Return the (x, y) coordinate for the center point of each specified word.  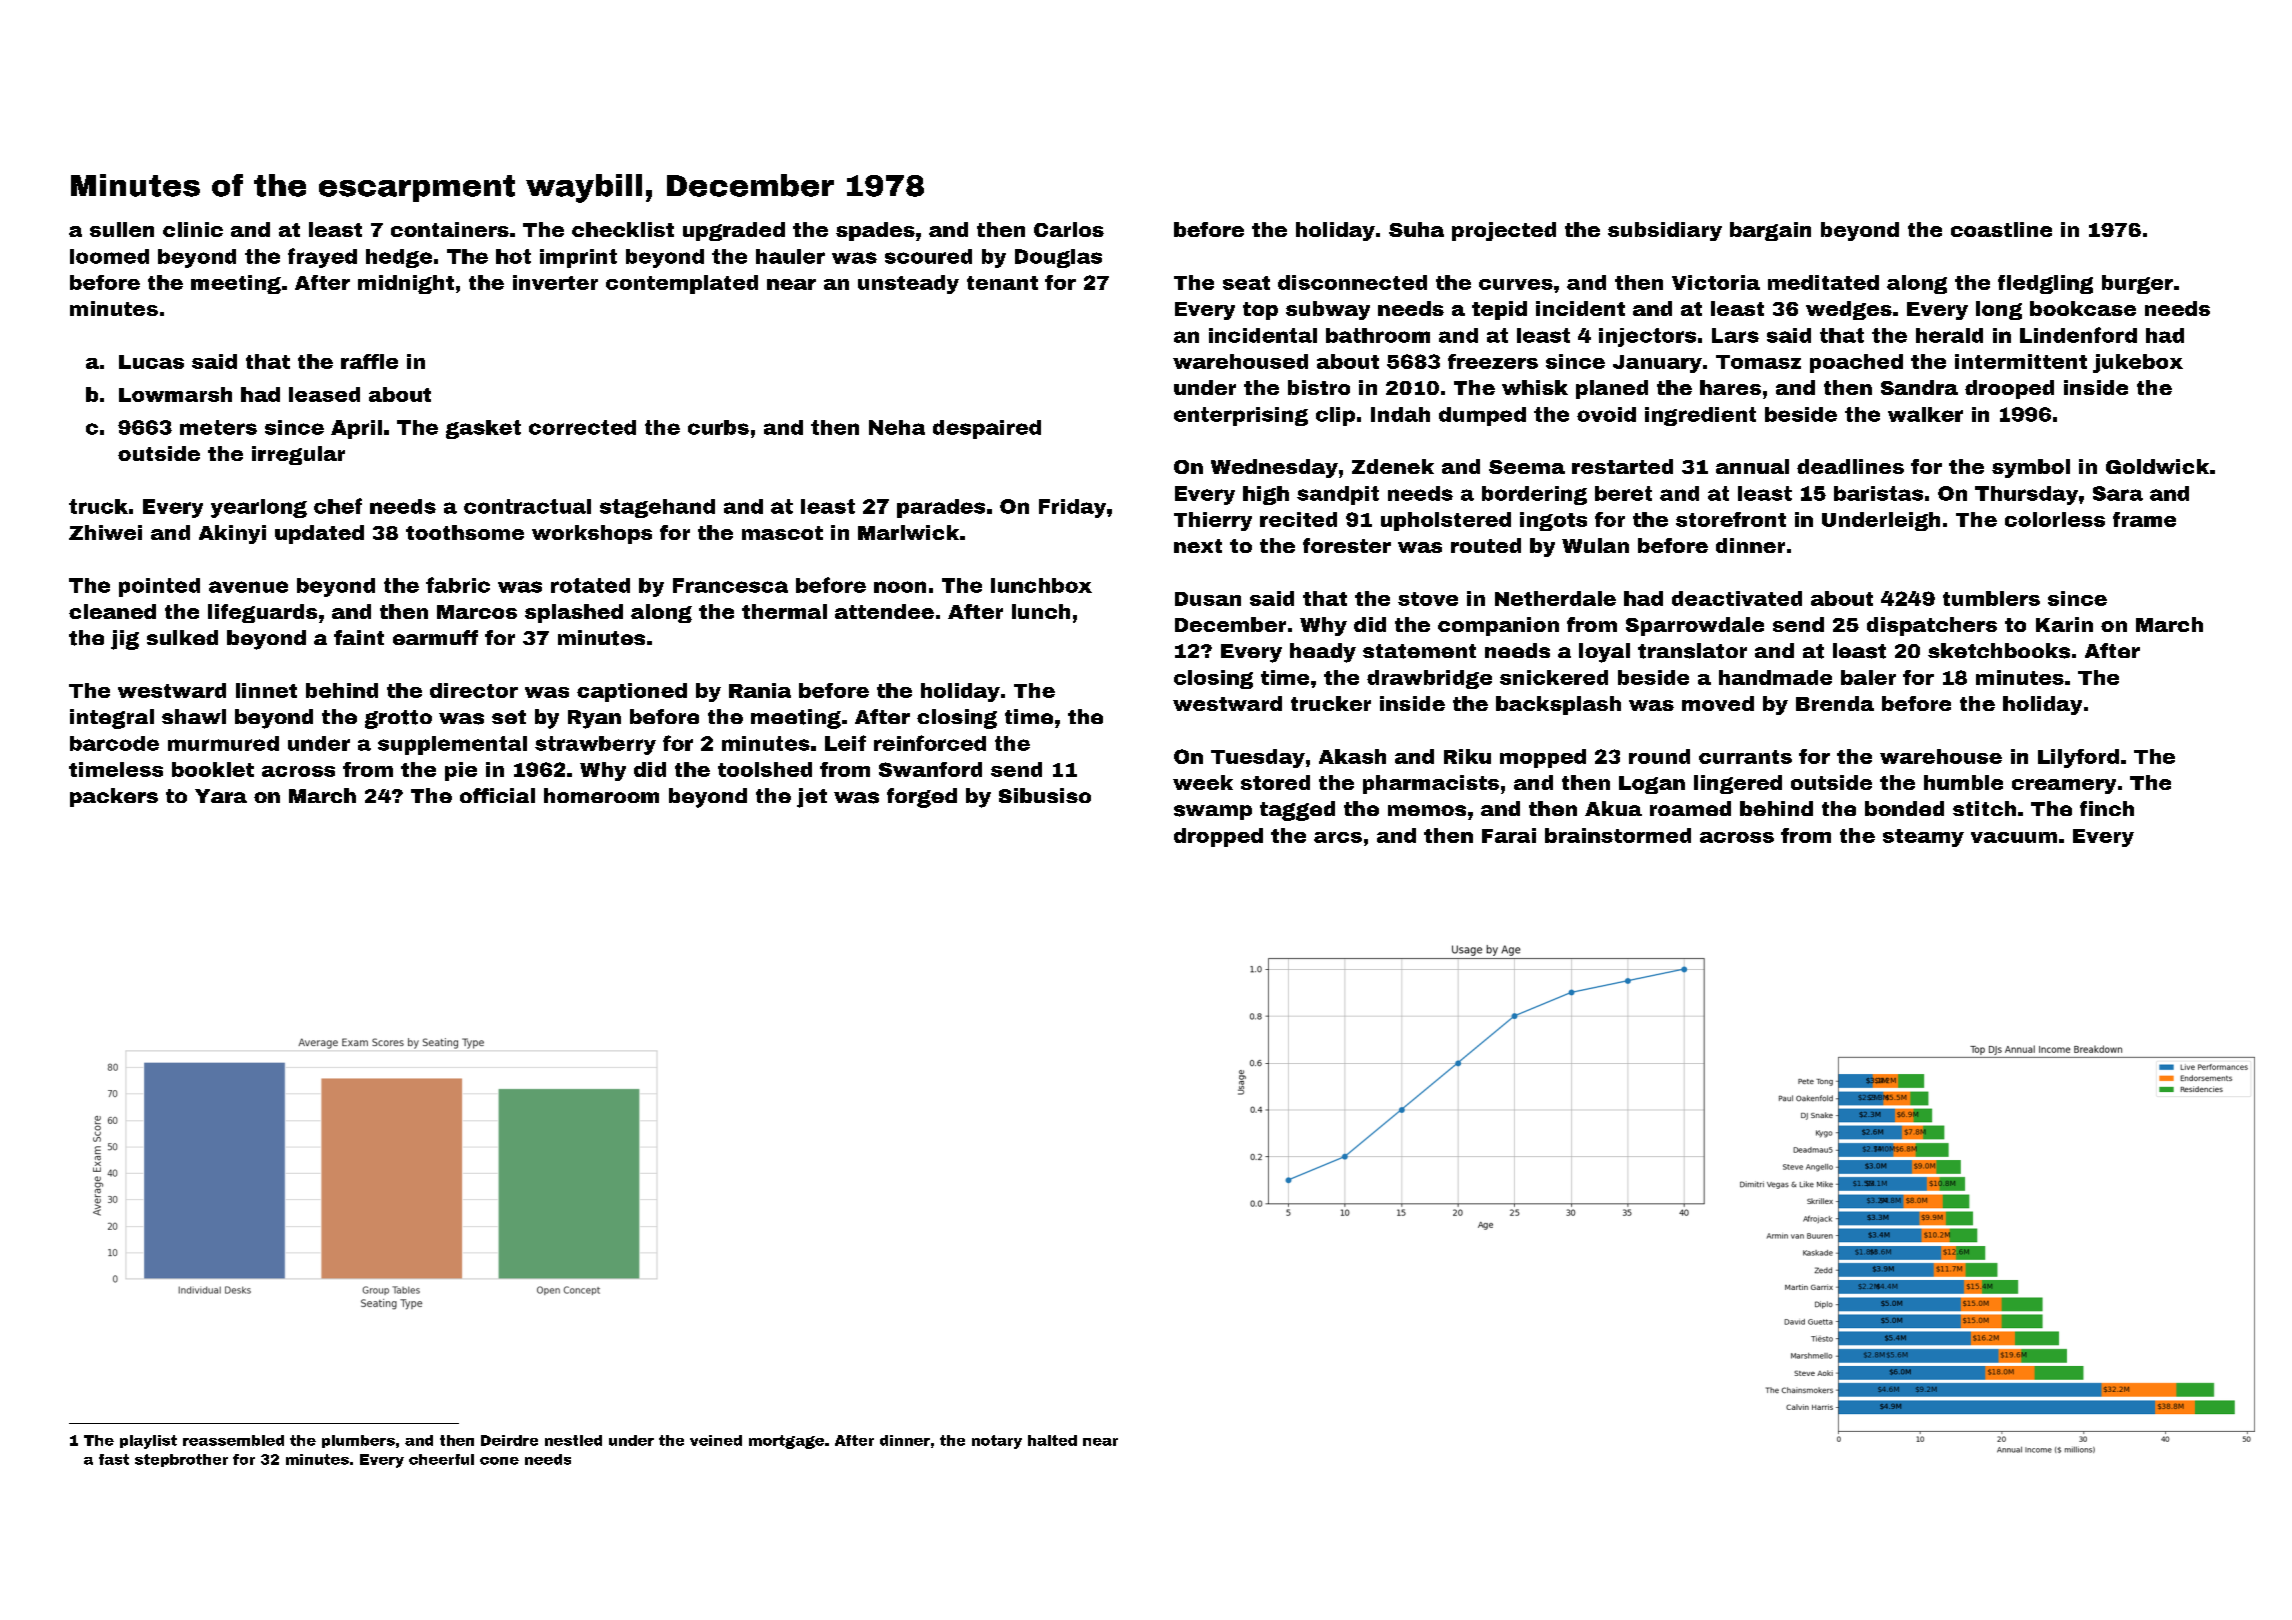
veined (716, 1440)
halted (1052, 1440)
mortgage (786, 1442)
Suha (1416, 229)
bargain (1770, 231)
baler (1868, 677)
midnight (406, 284)
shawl (194, 716)
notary (997, 1442)
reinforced (930, 743)
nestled (573, 1440)
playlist (148, 1442)
